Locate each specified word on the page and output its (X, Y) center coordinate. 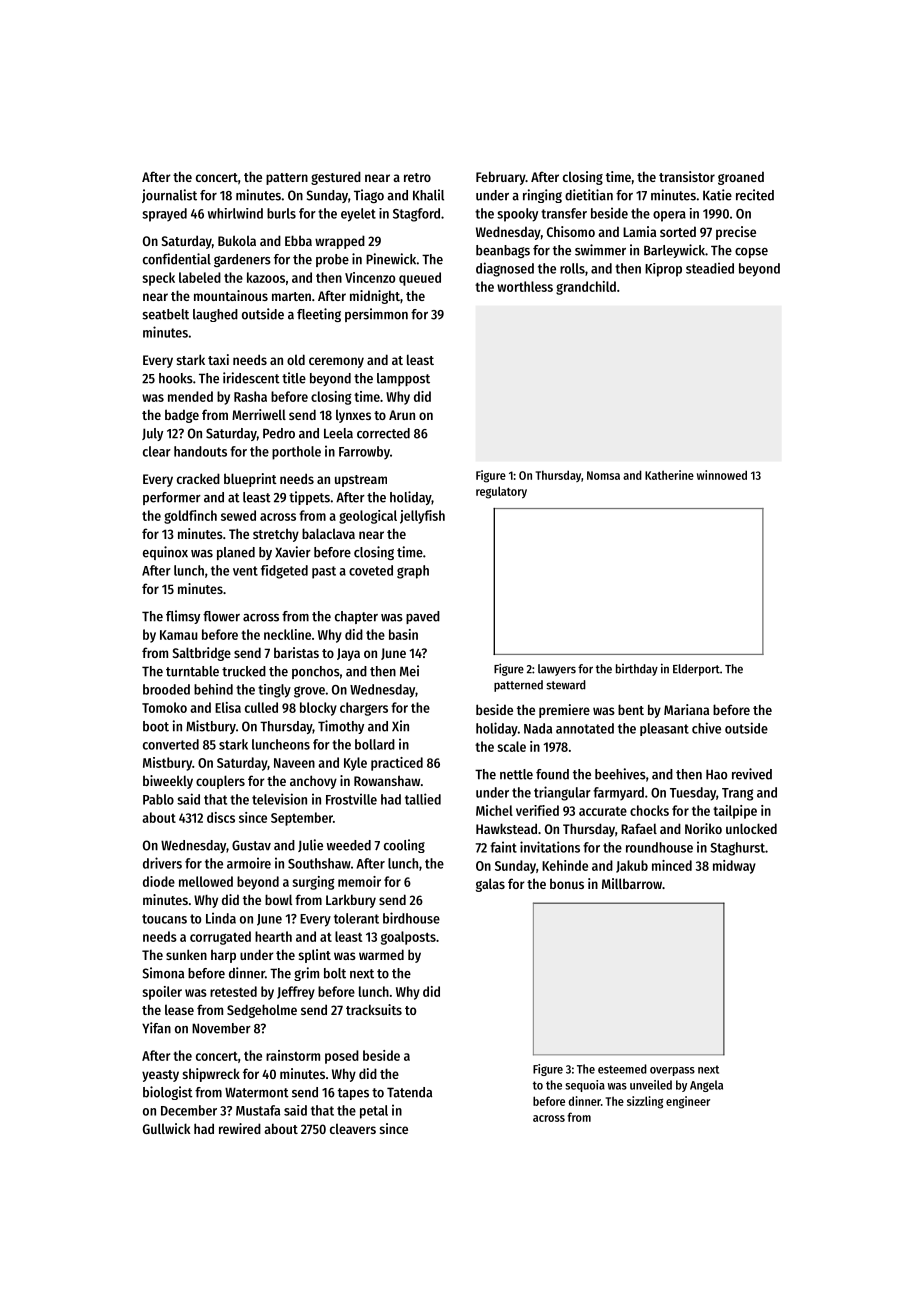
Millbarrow (632, 883)
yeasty (160, 1076)
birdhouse (411, 918)
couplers (220, 782)
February (501, 178)
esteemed (622, 1069)
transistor (687, 176)
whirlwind (235, 213)
